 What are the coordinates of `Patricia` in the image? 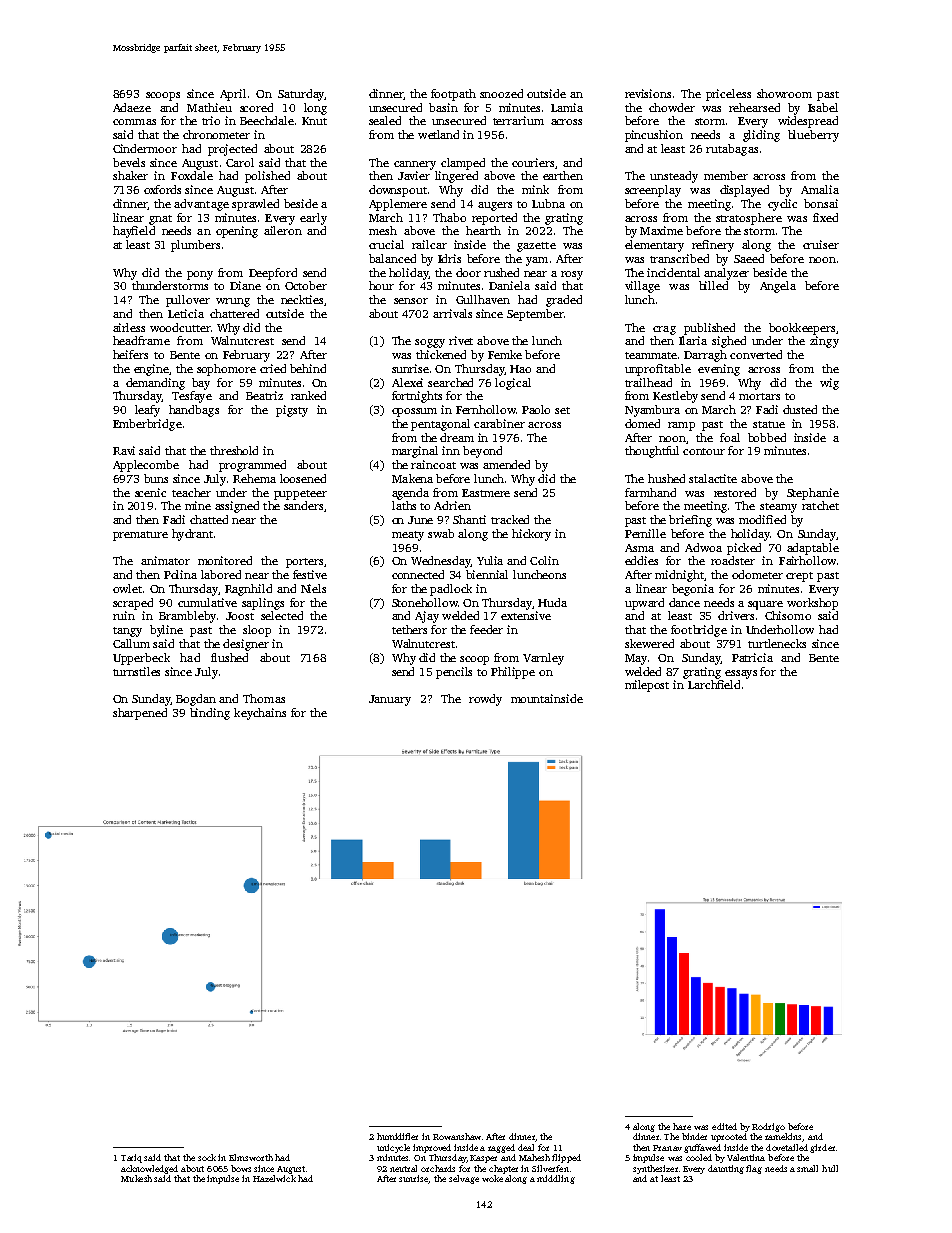 It's located at (752, 657).
